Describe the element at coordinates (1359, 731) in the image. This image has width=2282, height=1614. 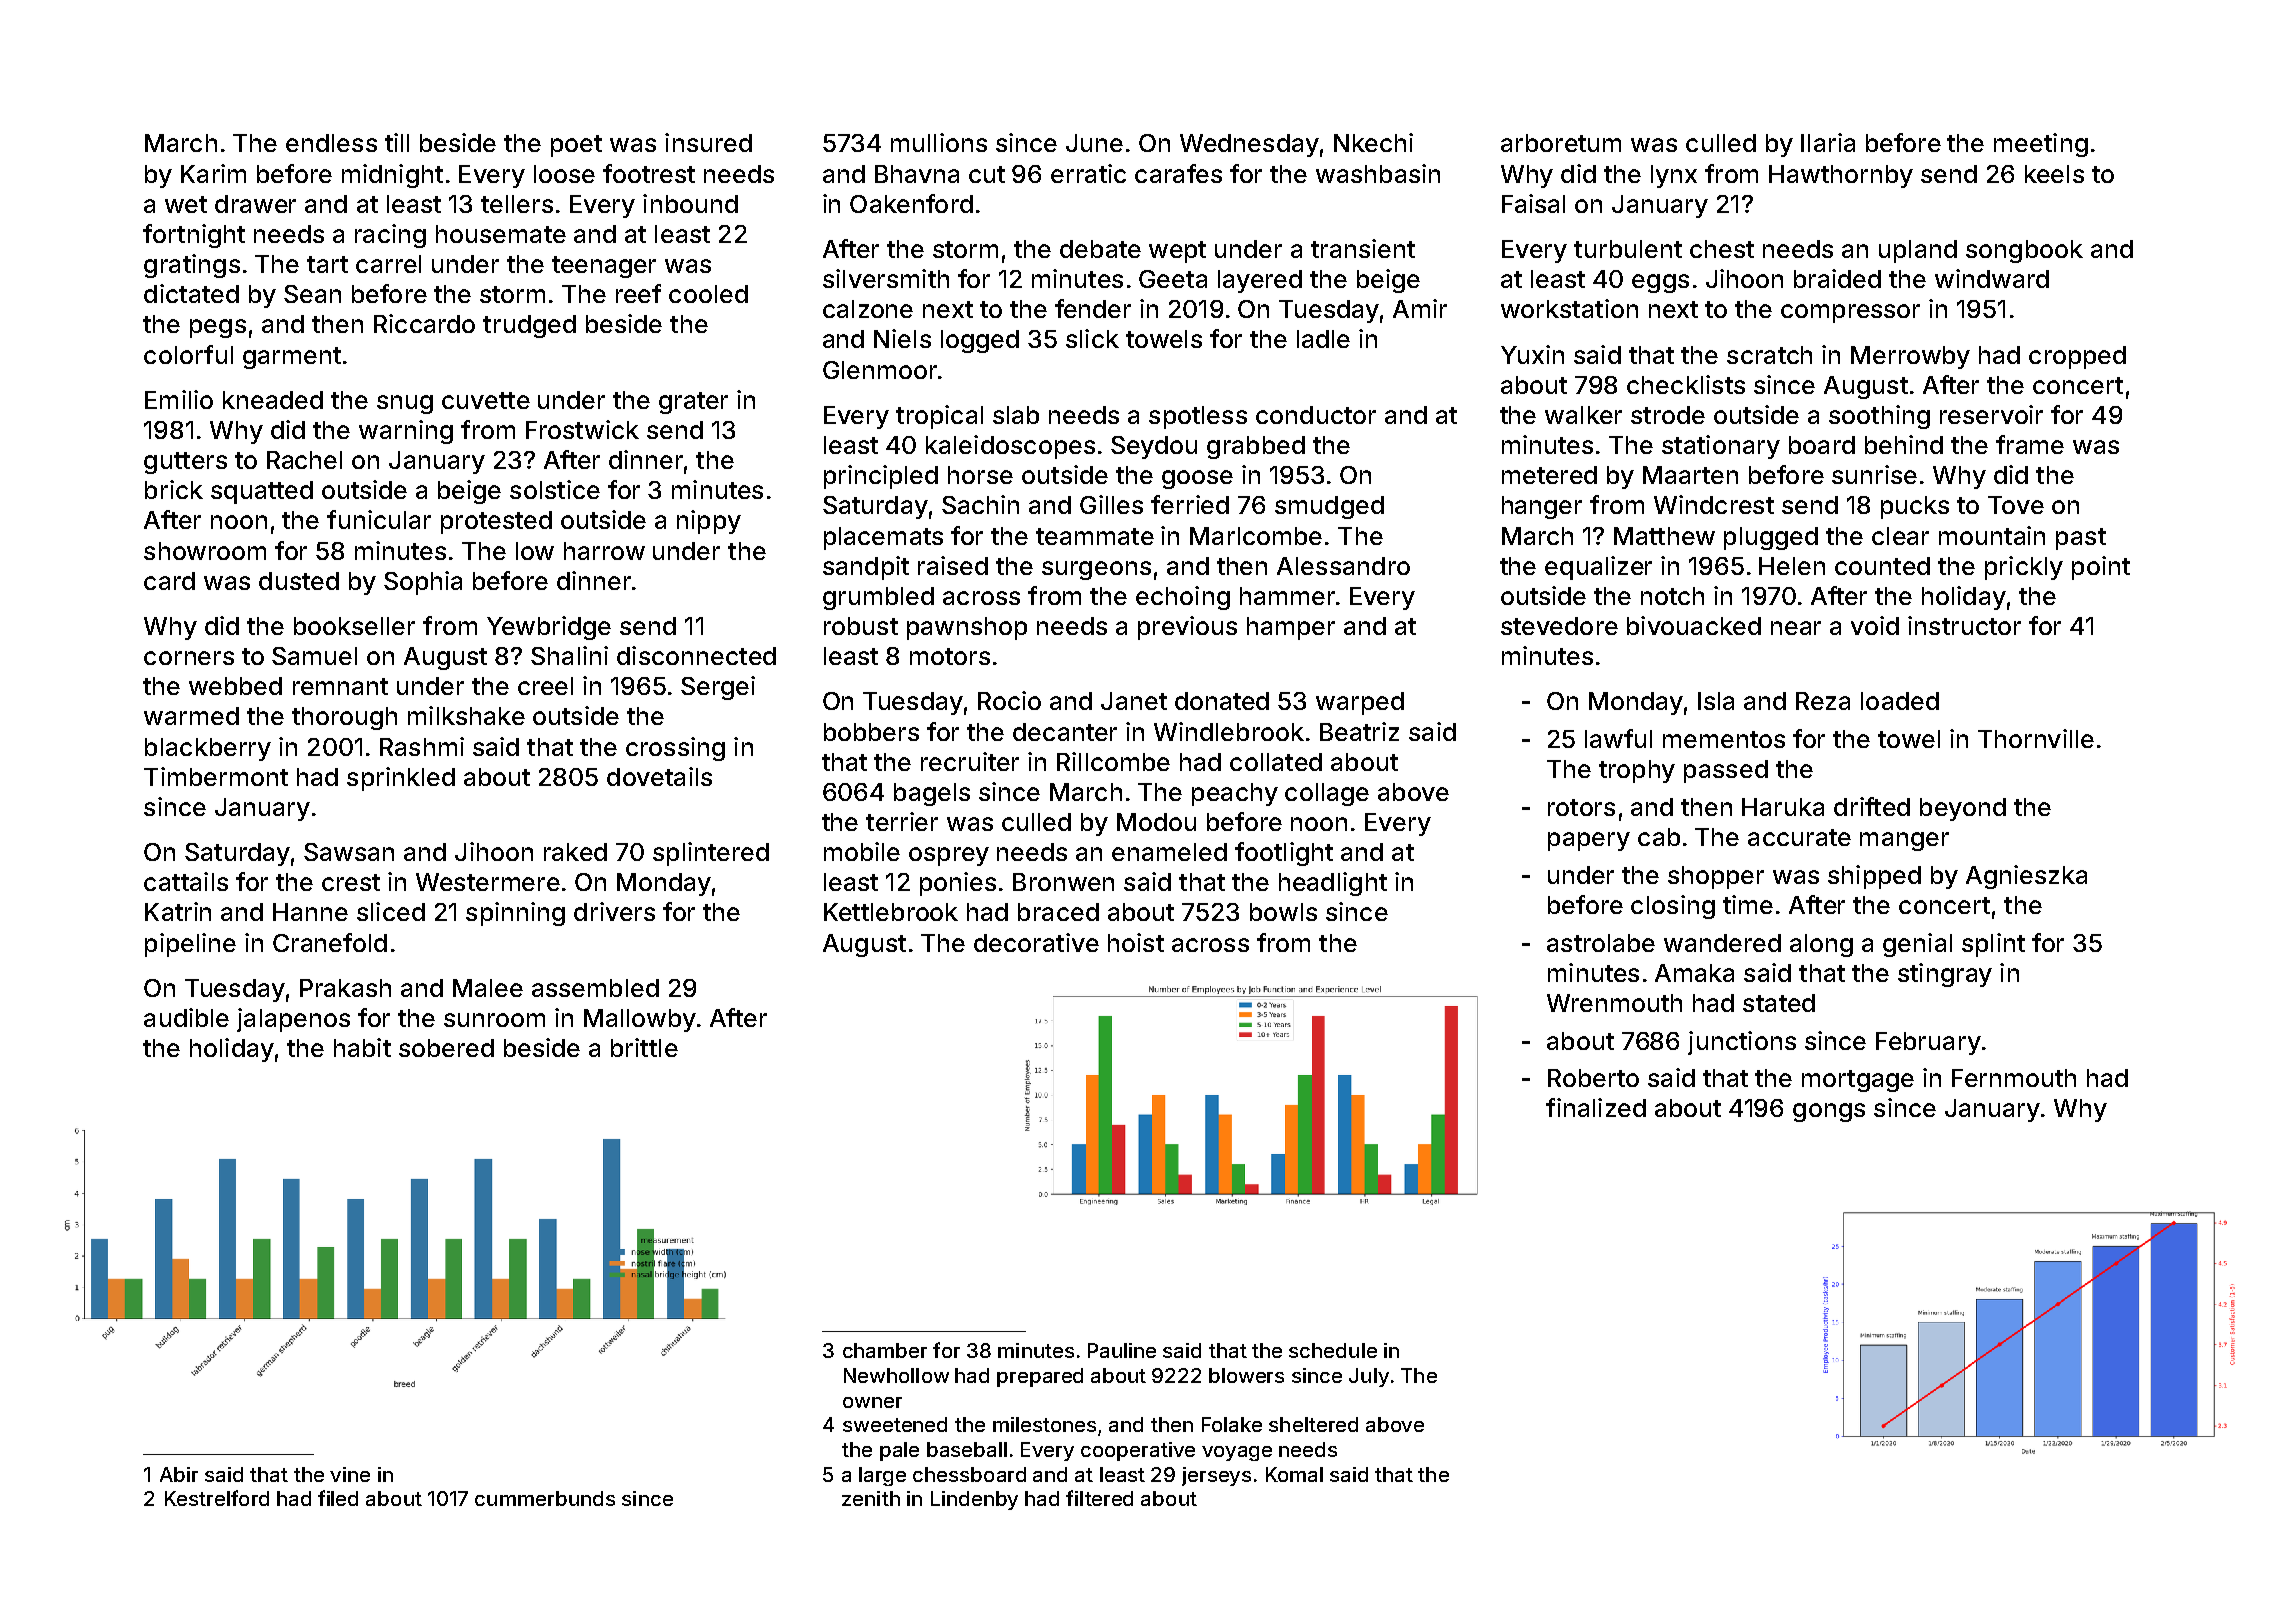
I see `Beatriz` at that location.
